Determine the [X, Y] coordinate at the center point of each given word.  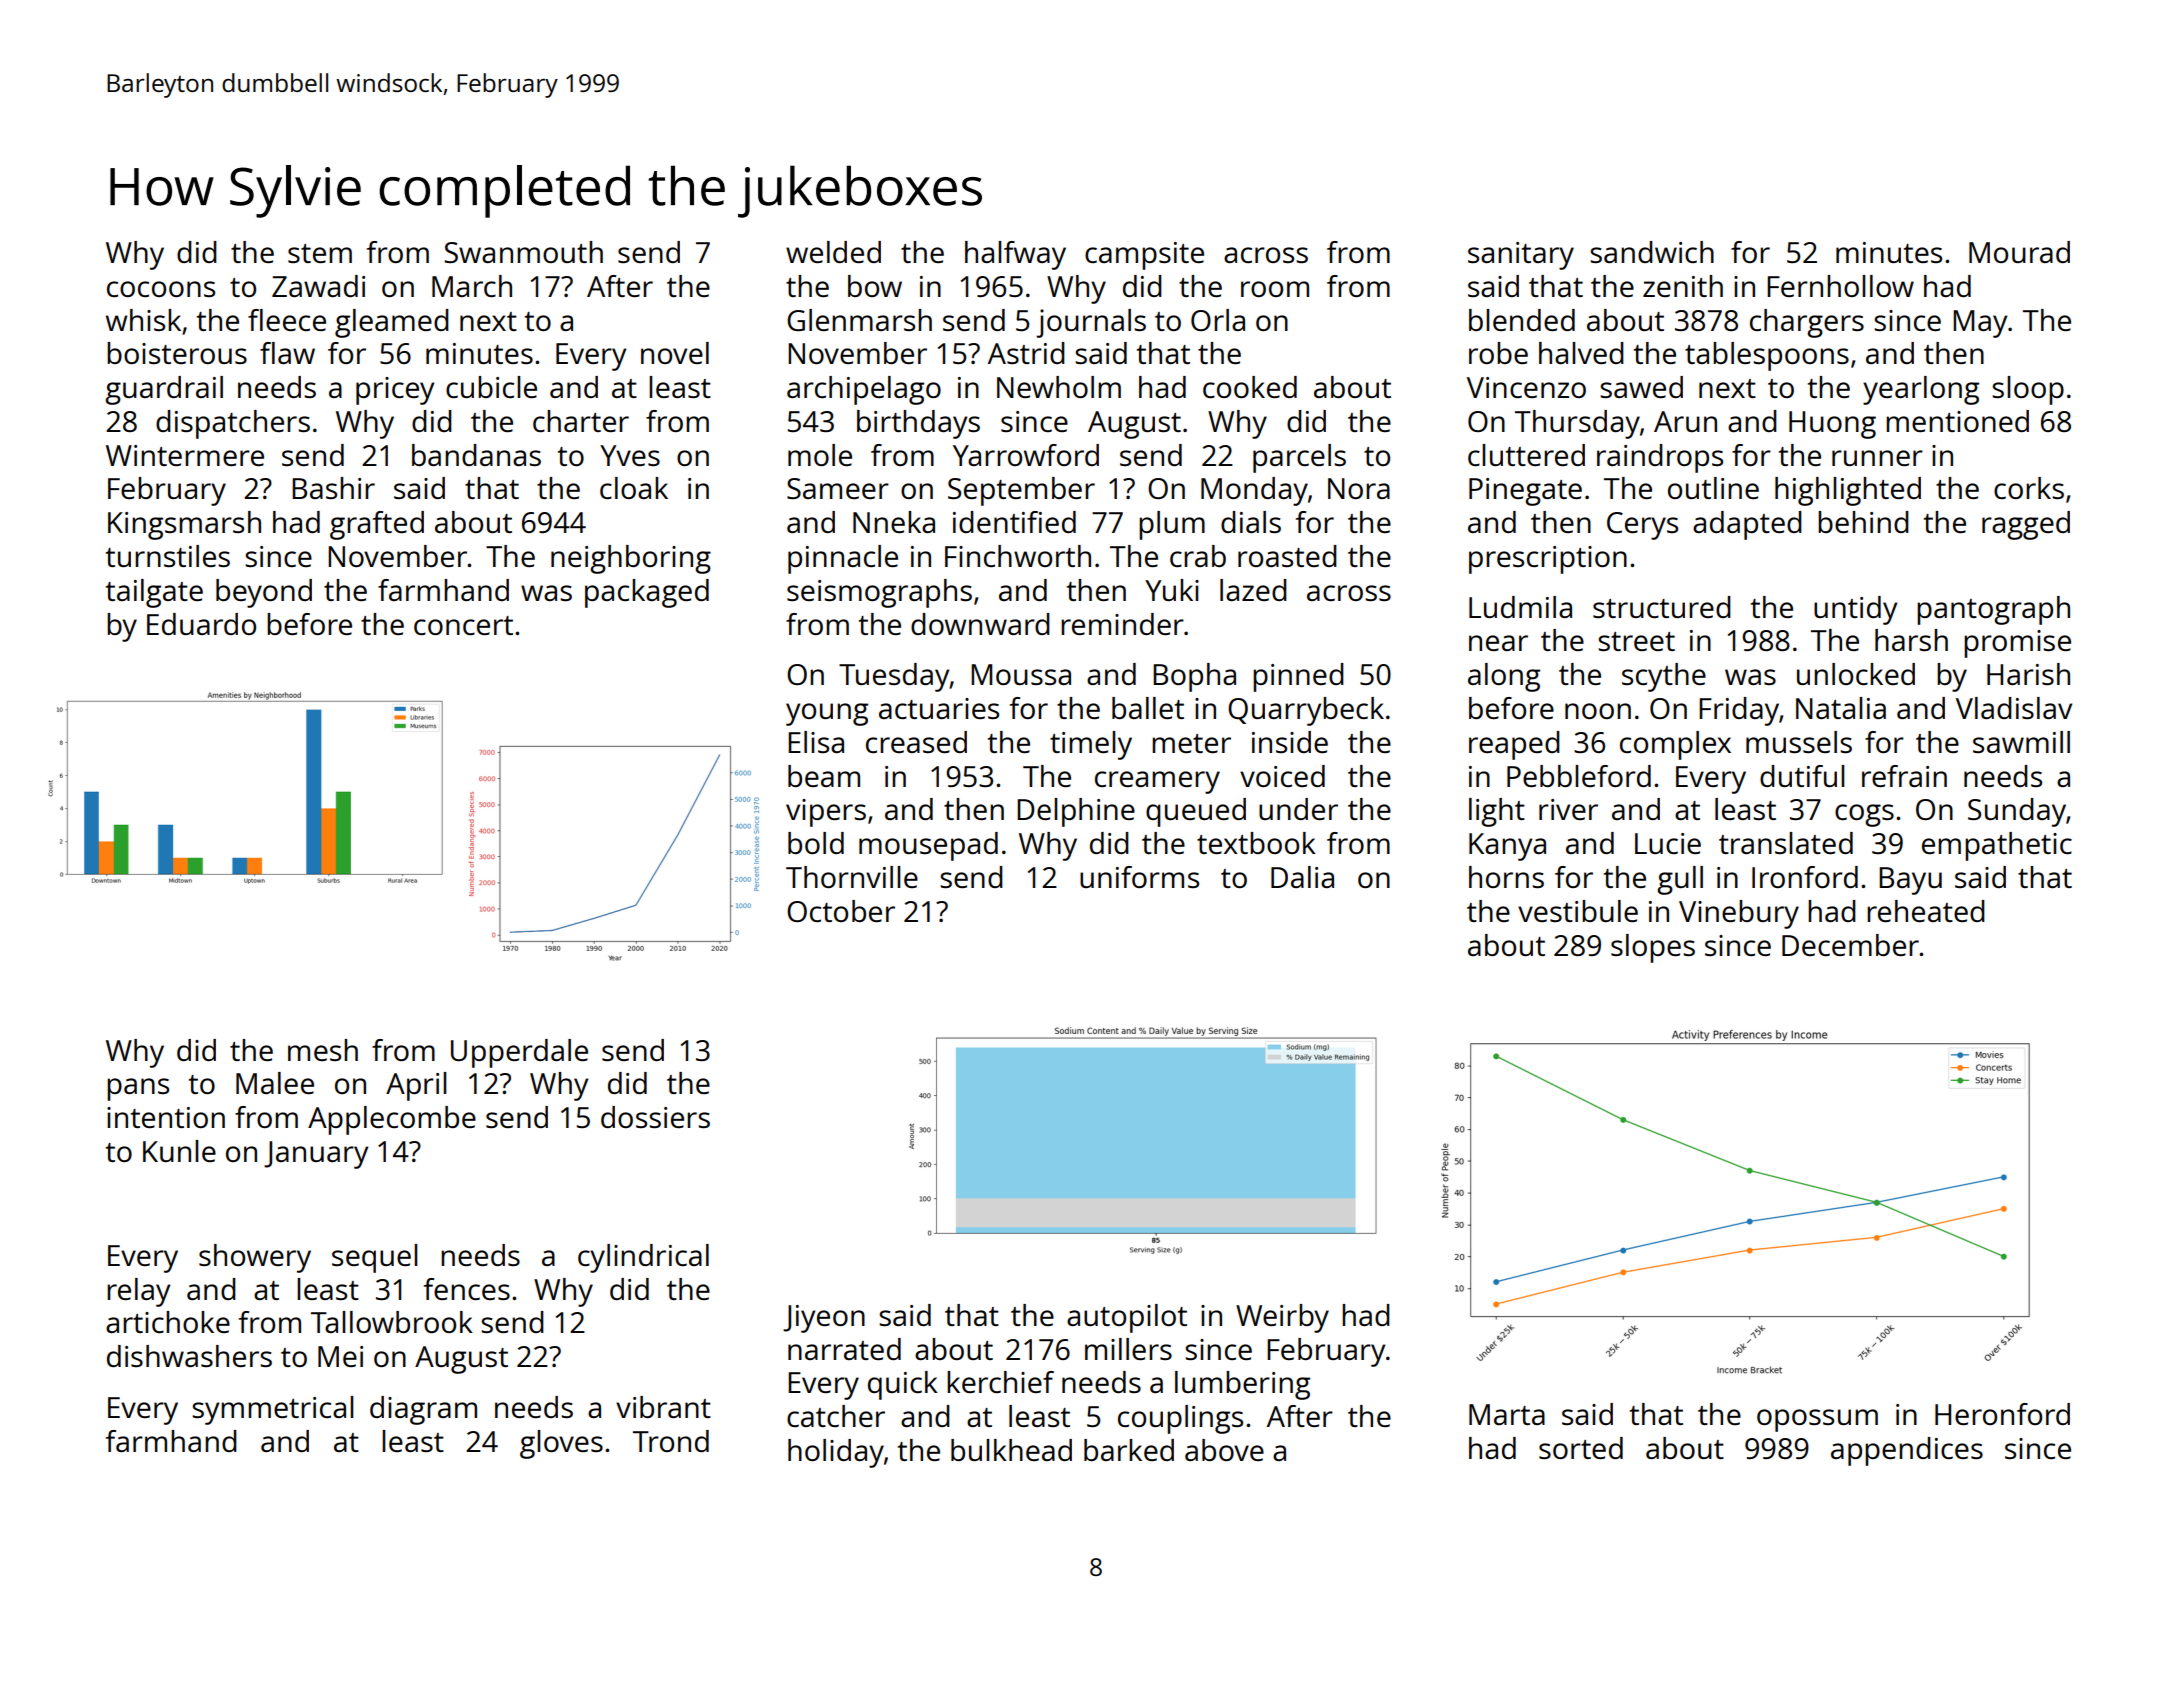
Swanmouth [523, 252]
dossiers [655, 1117]
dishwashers [189, 1356]
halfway [1015, 255]
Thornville [852, 877]
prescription [1548, 560]
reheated [1926, 911]
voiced [1282, 776]
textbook [1256, 843]
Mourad [2019, 252]
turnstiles [168, 556]
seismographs [879, 593]
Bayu [1910, 881]
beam [824, 776]
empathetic [1997, 846]
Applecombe [392, 1120]
